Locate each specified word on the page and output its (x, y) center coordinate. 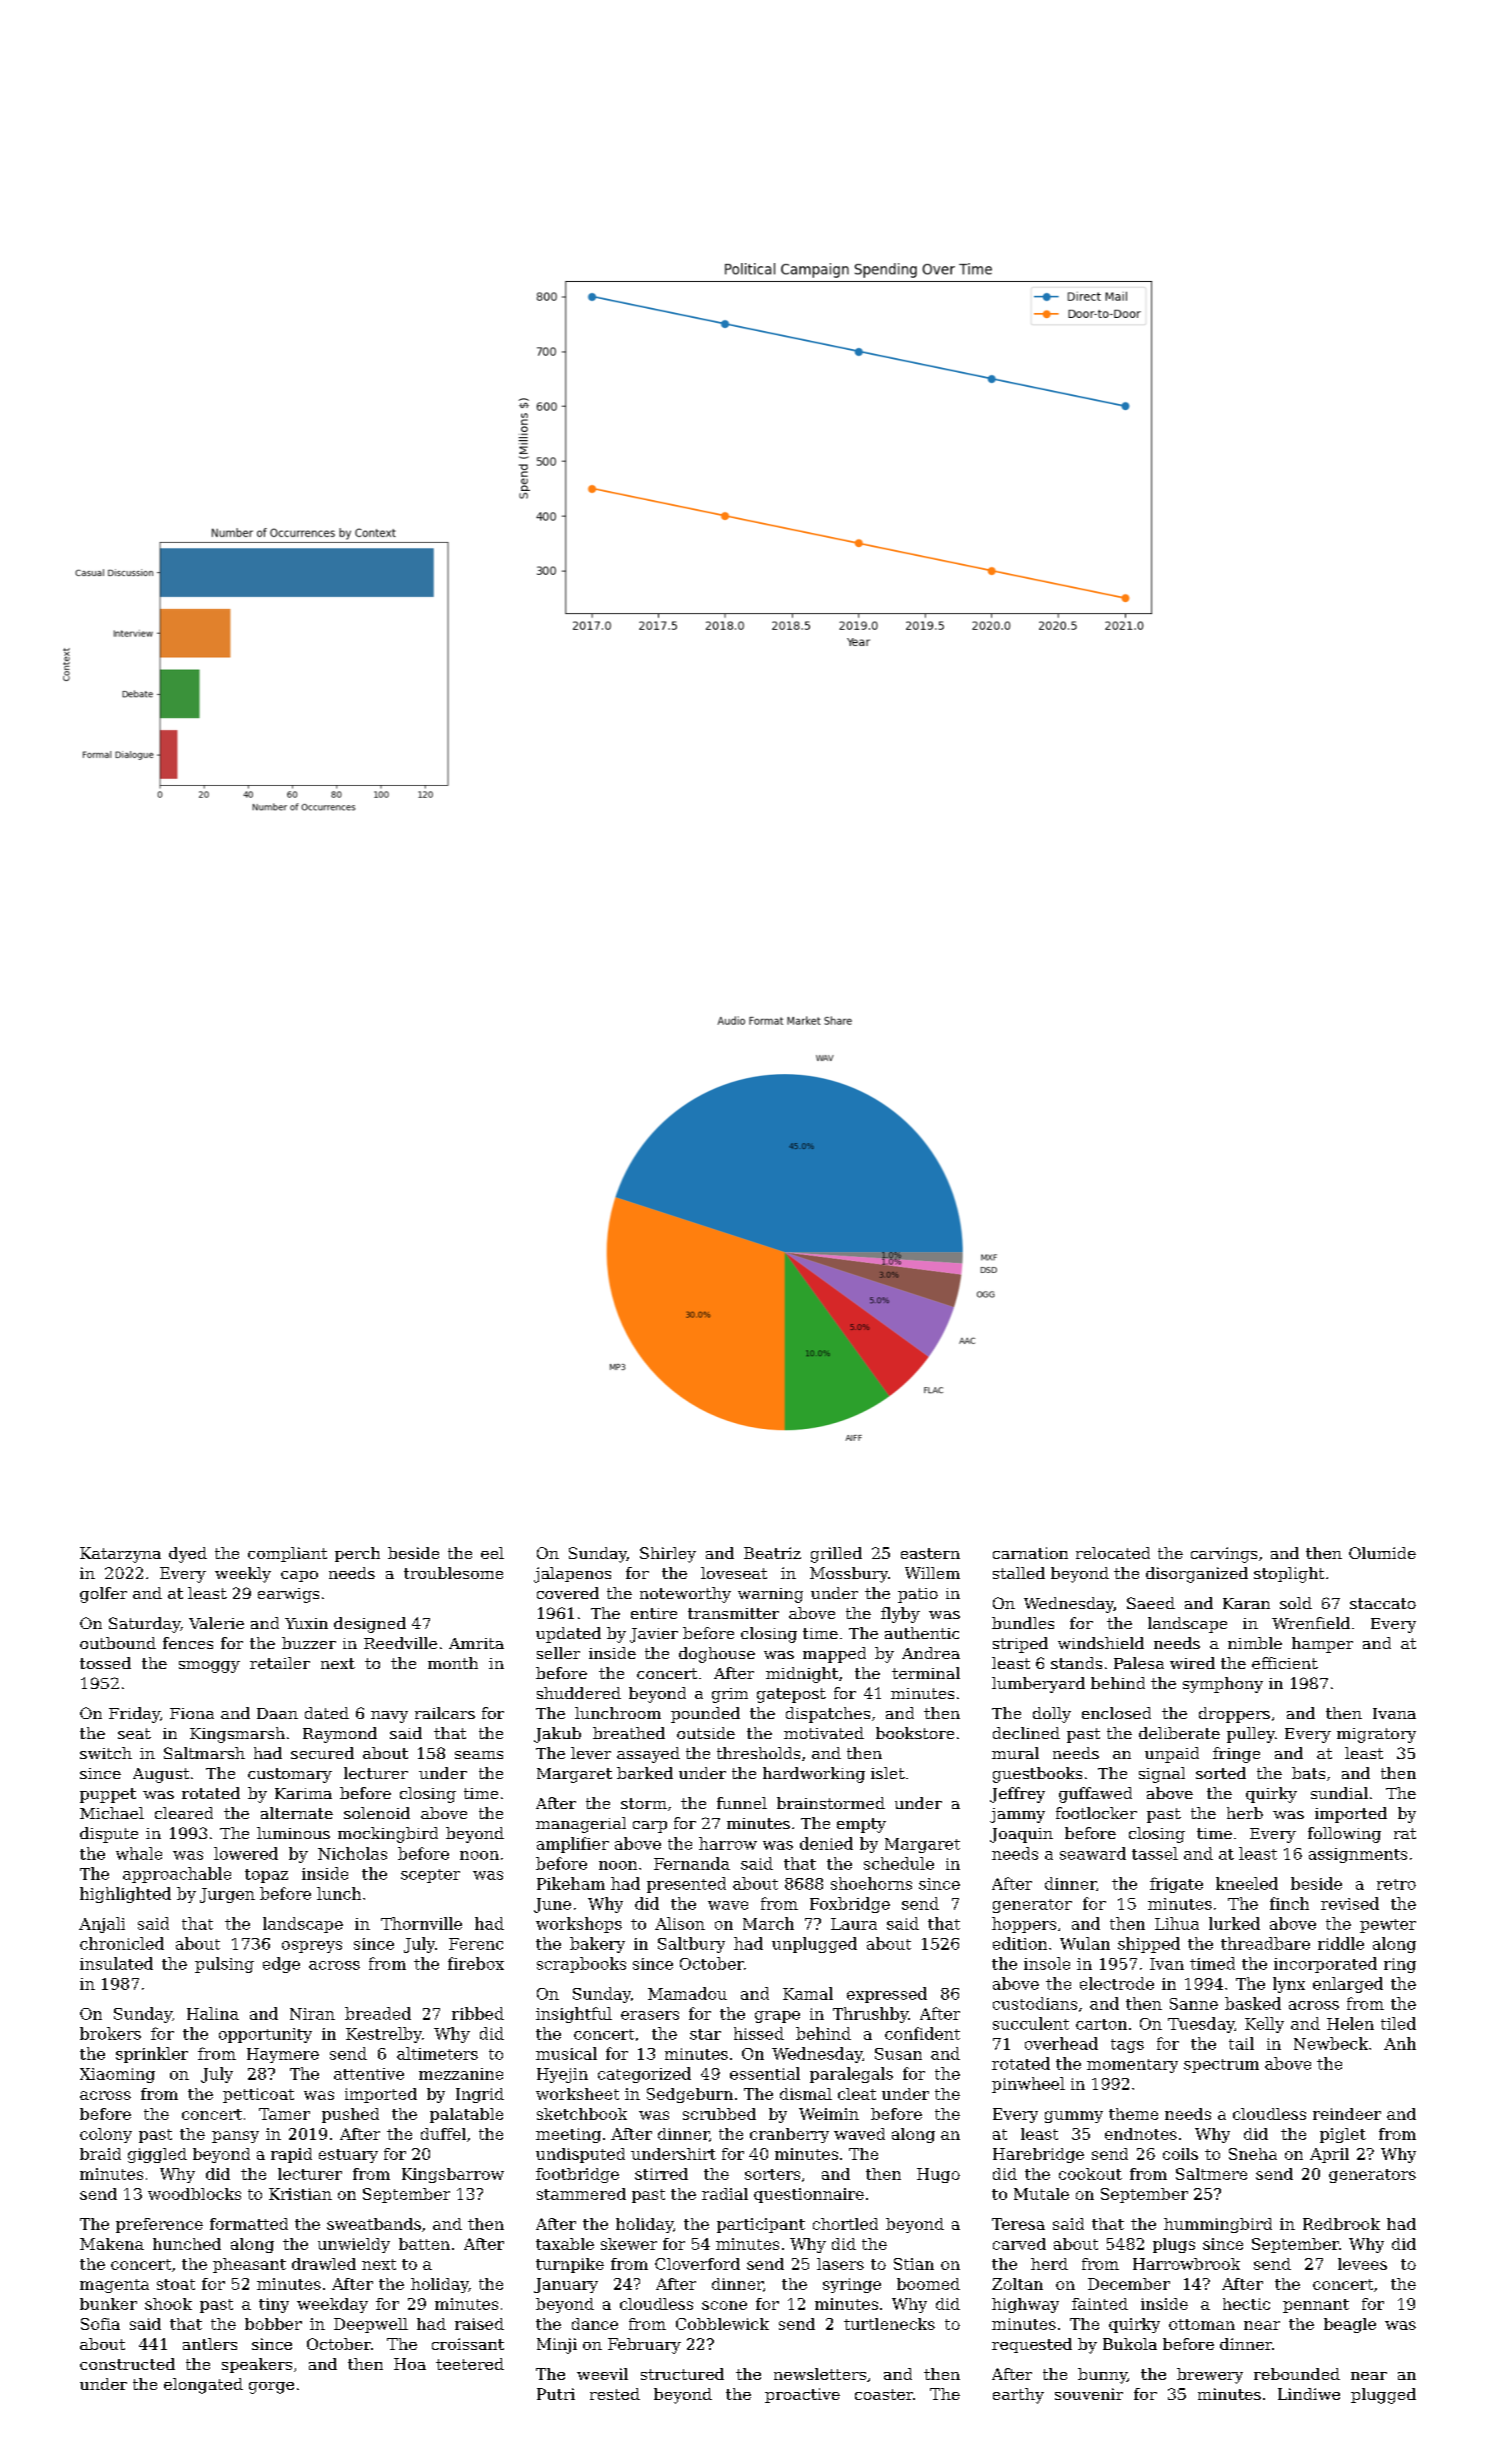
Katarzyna (120, 1555)
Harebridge (1038, 2155)
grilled (836, 1555)
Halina (213, 2013)
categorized (644, 2075)
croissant (468, 2344)
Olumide (1382, 1553)
